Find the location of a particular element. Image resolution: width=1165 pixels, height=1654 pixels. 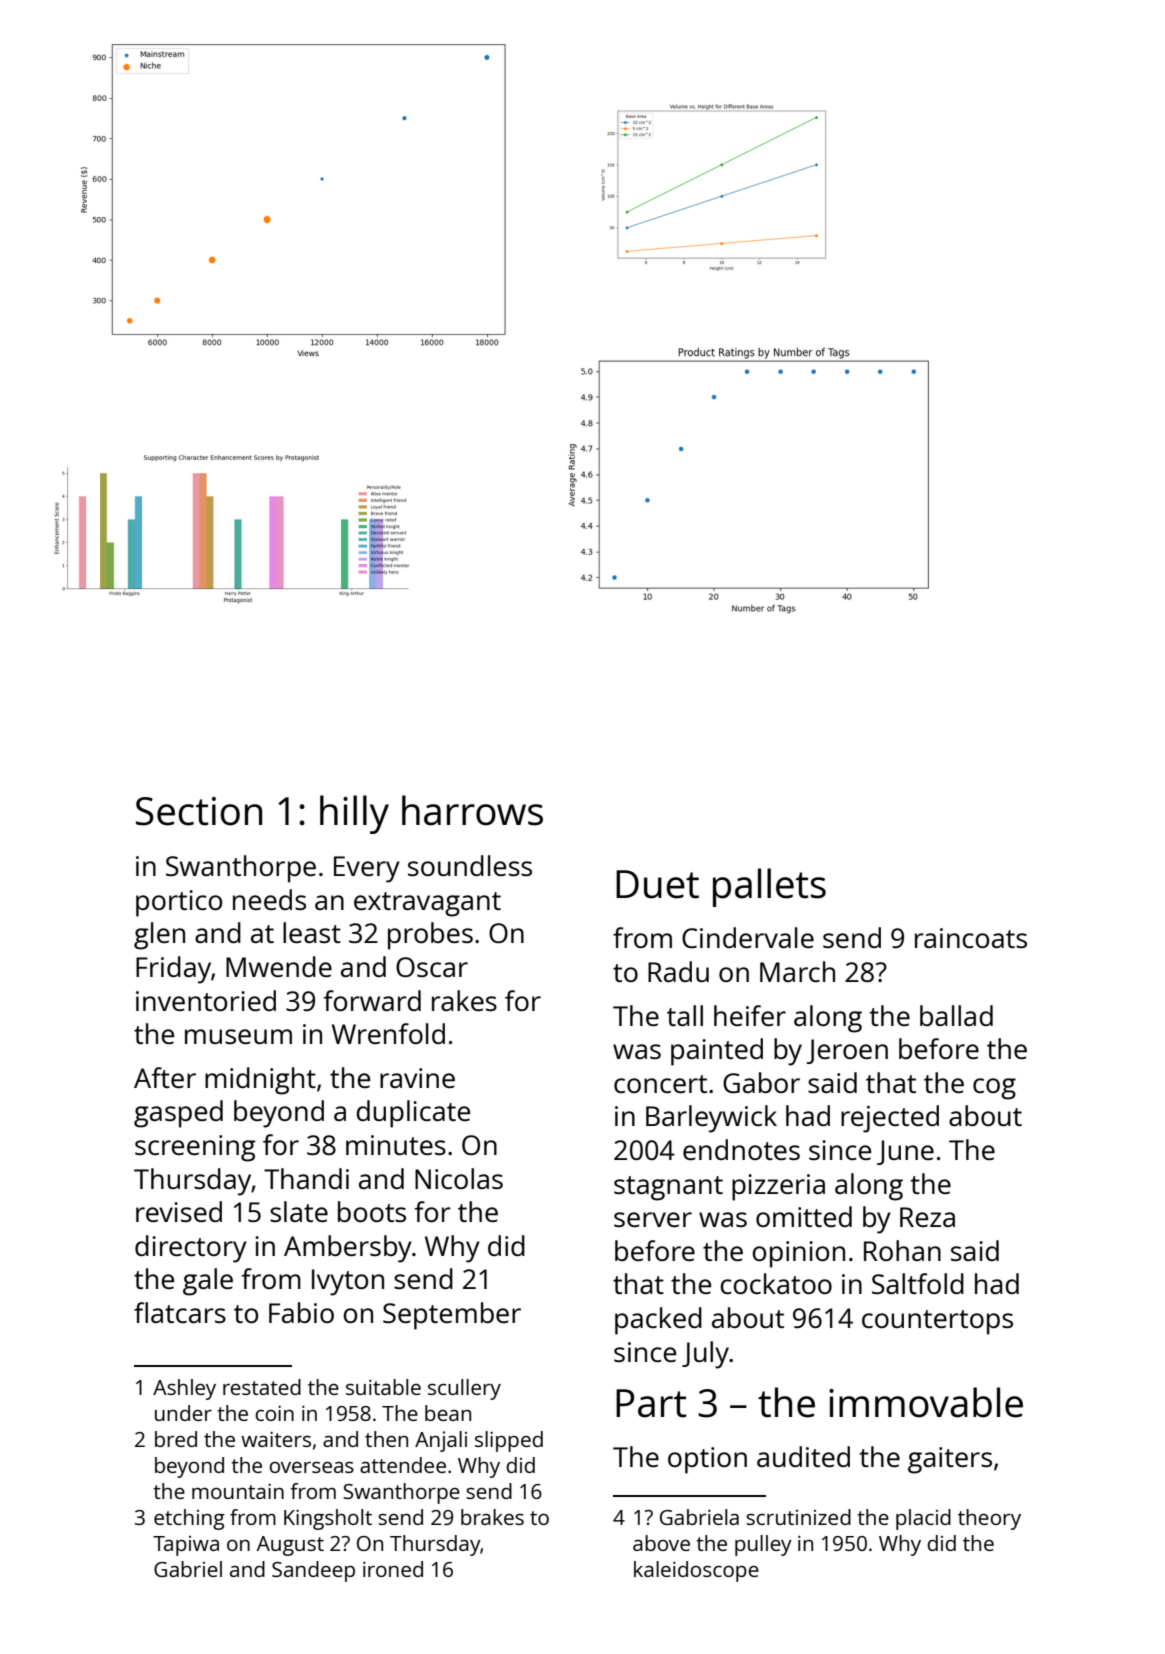

Cindervale is located at coordinates (748, 937).
